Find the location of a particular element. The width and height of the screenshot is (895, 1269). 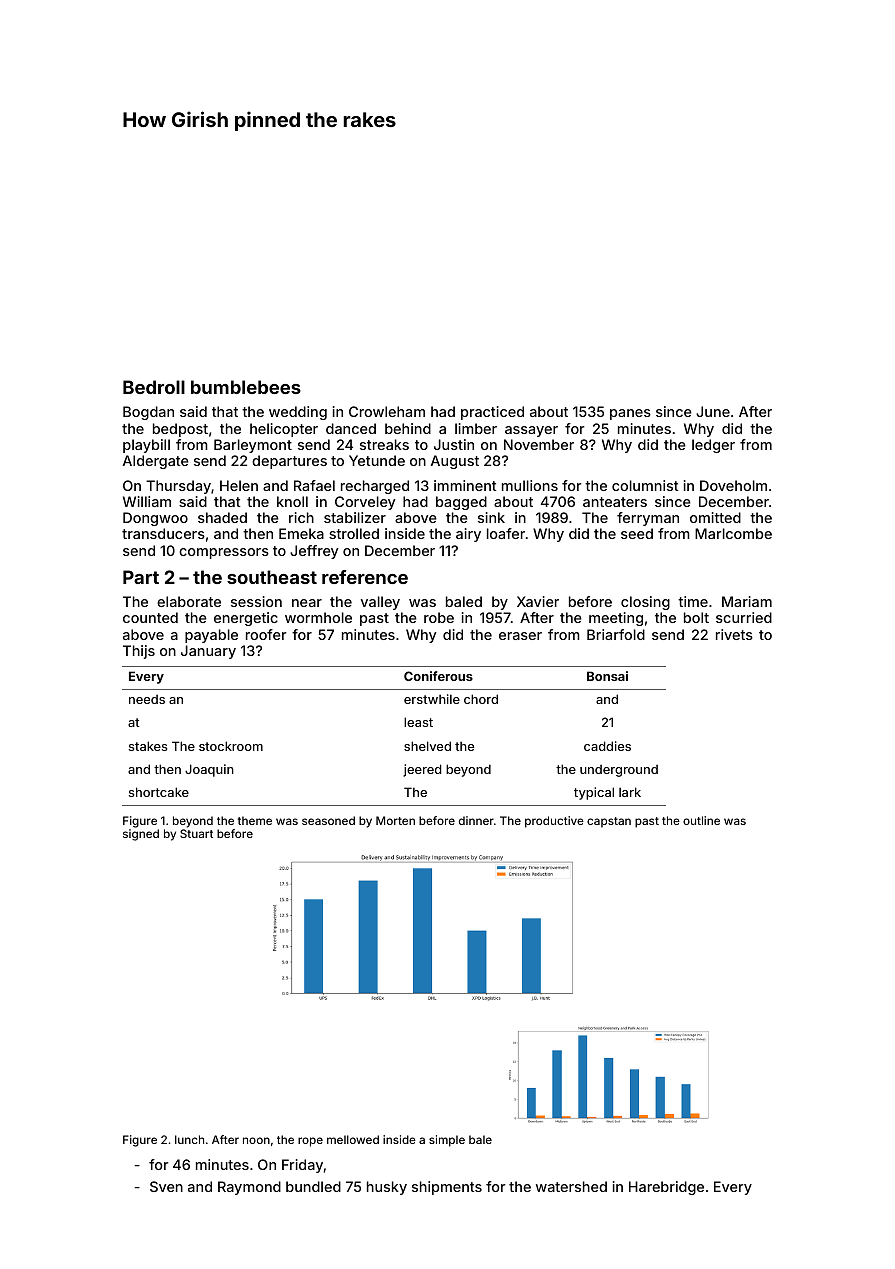

Xavier is located at coordinates (538, 601).
